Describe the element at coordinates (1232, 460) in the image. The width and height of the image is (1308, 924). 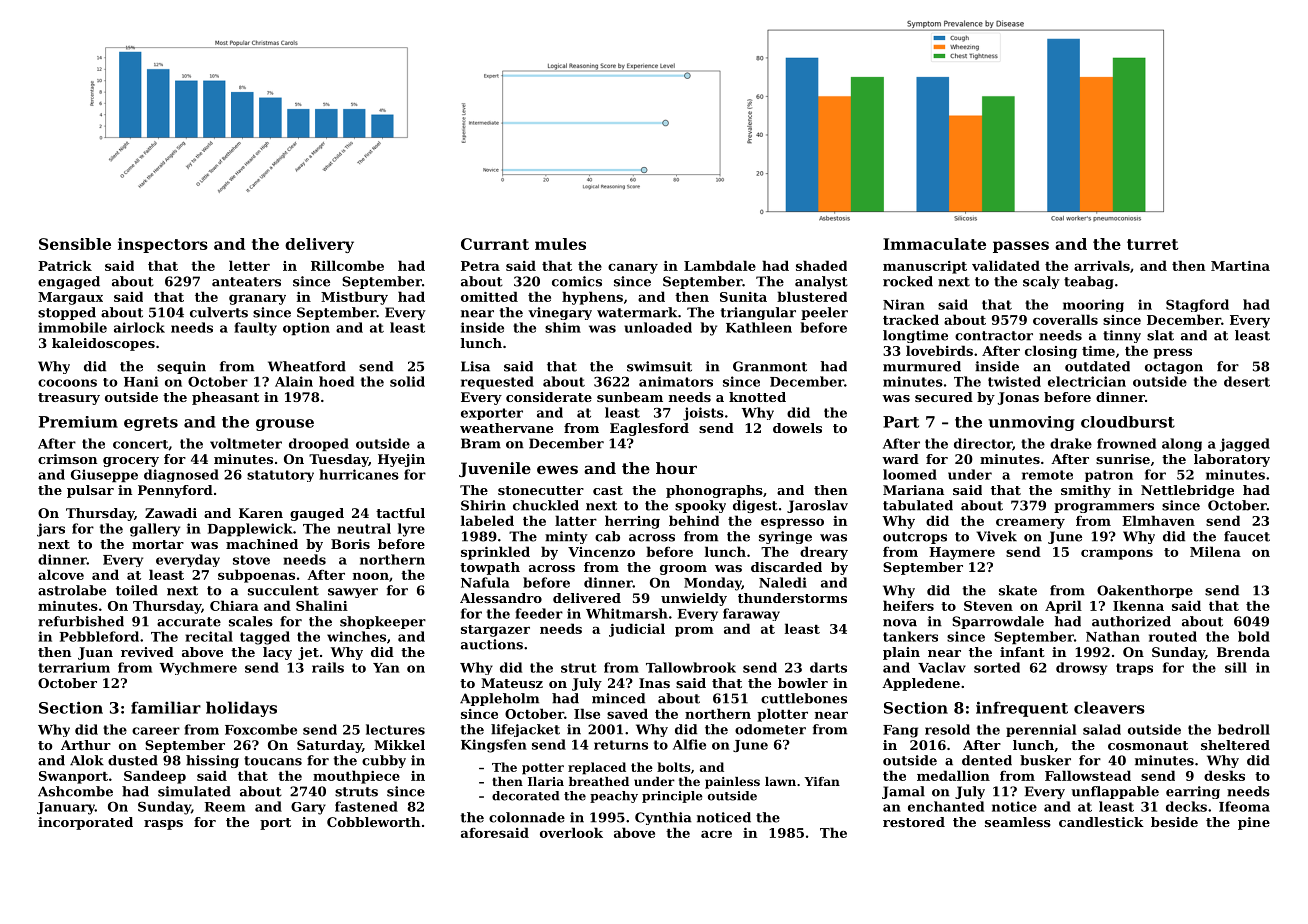
I see `laboratory` at that location.
